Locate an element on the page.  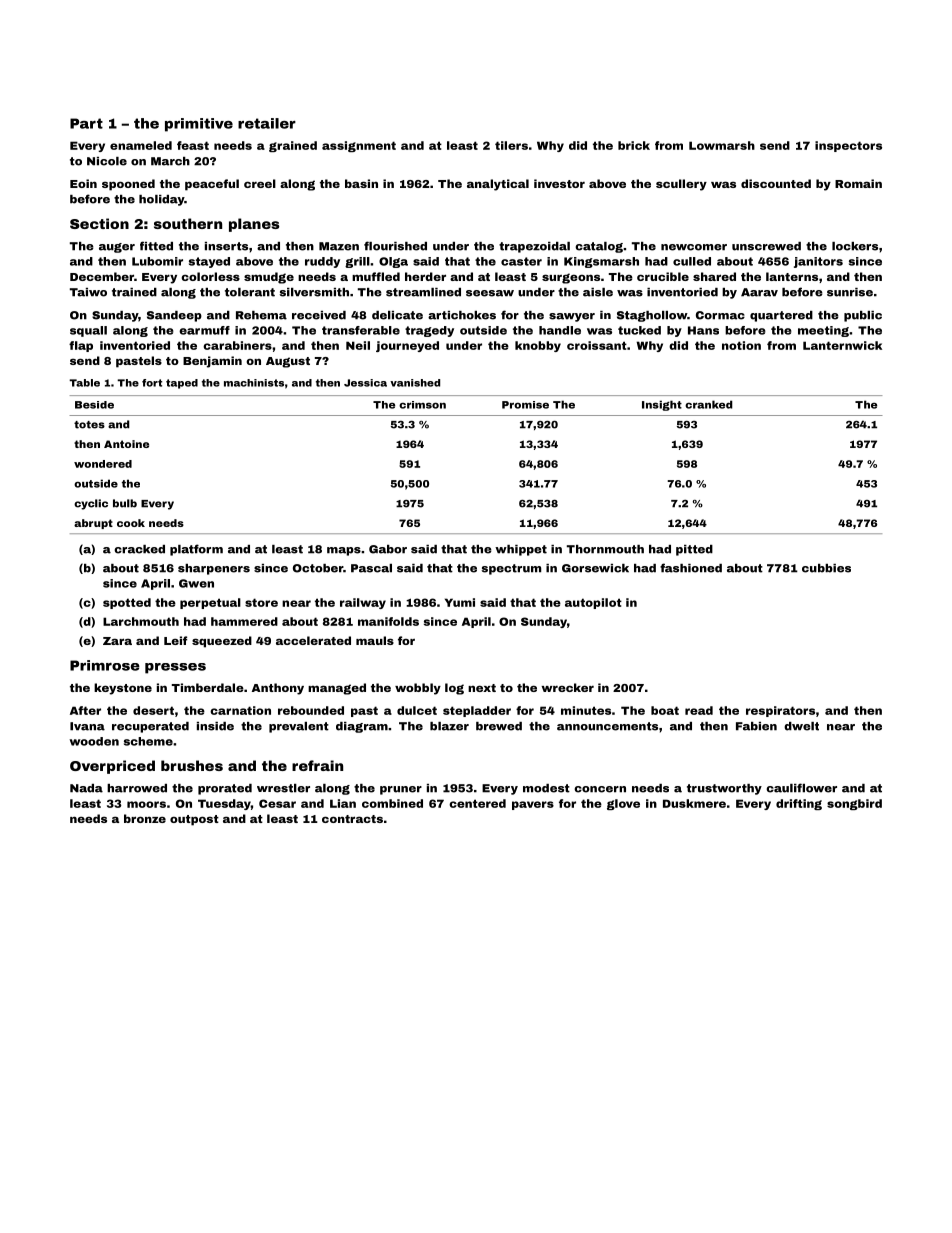
basin is located at coordinates (361, 183).
